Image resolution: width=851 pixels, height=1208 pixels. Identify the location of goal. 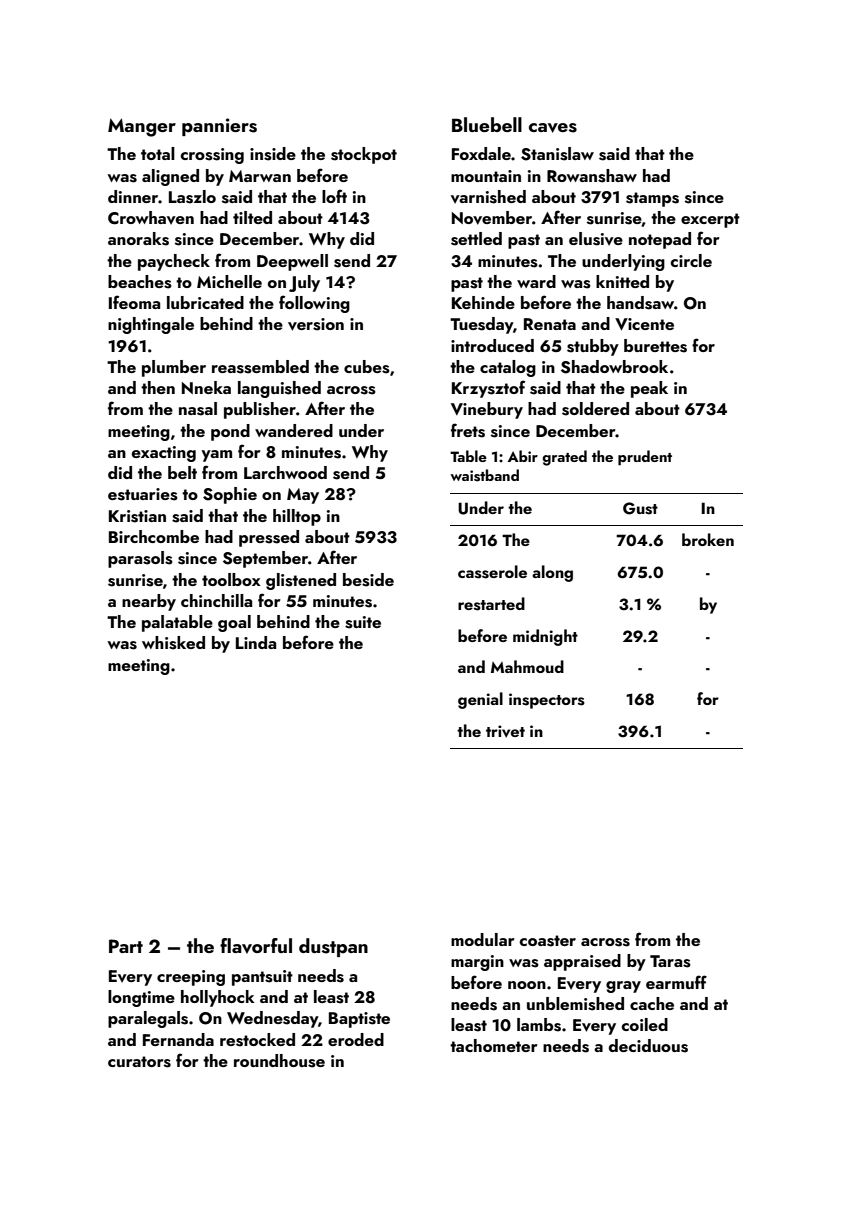
(234, 623).
